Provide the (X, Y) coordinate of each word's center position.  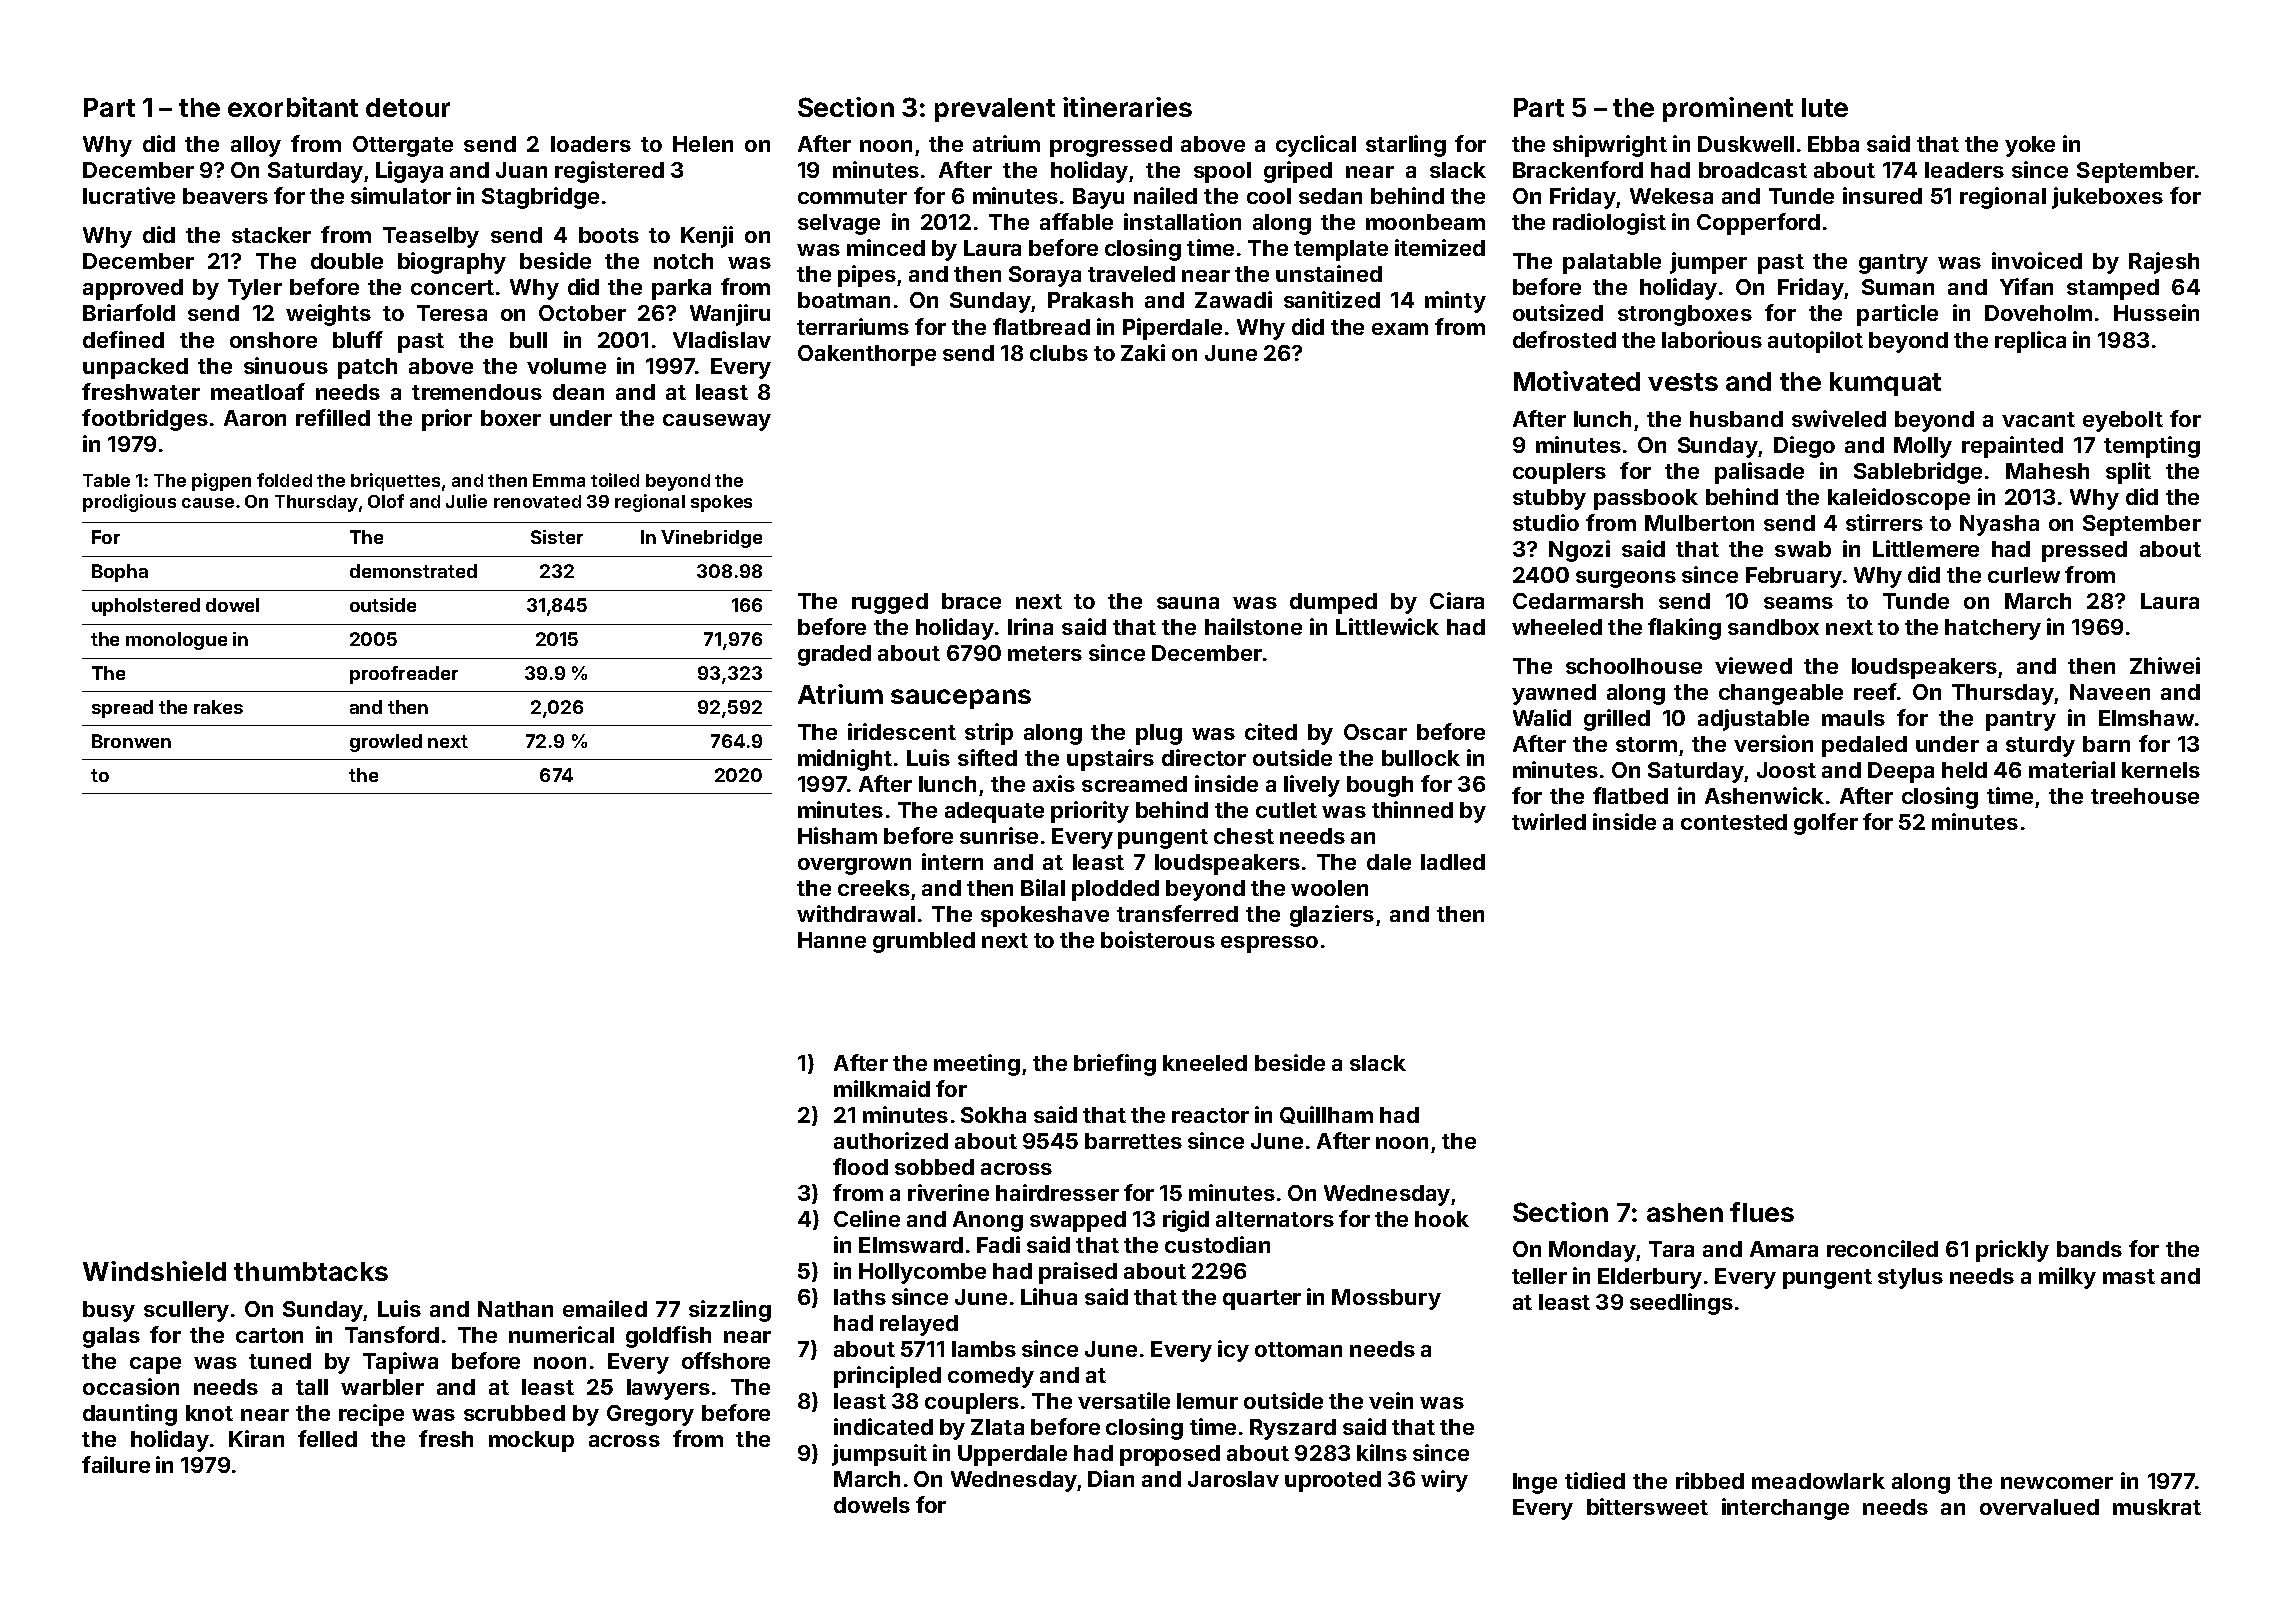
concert (452, 287)
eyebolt (2123, 421)
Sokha (993, 1115)
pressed (2084, 551)
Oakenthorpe (867, 355)
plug (1159, 734)
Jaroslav (1233, 1479)
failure (116, 1464)
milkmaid (882, 1088)
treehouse (2145, 796)
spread (122, 709)
